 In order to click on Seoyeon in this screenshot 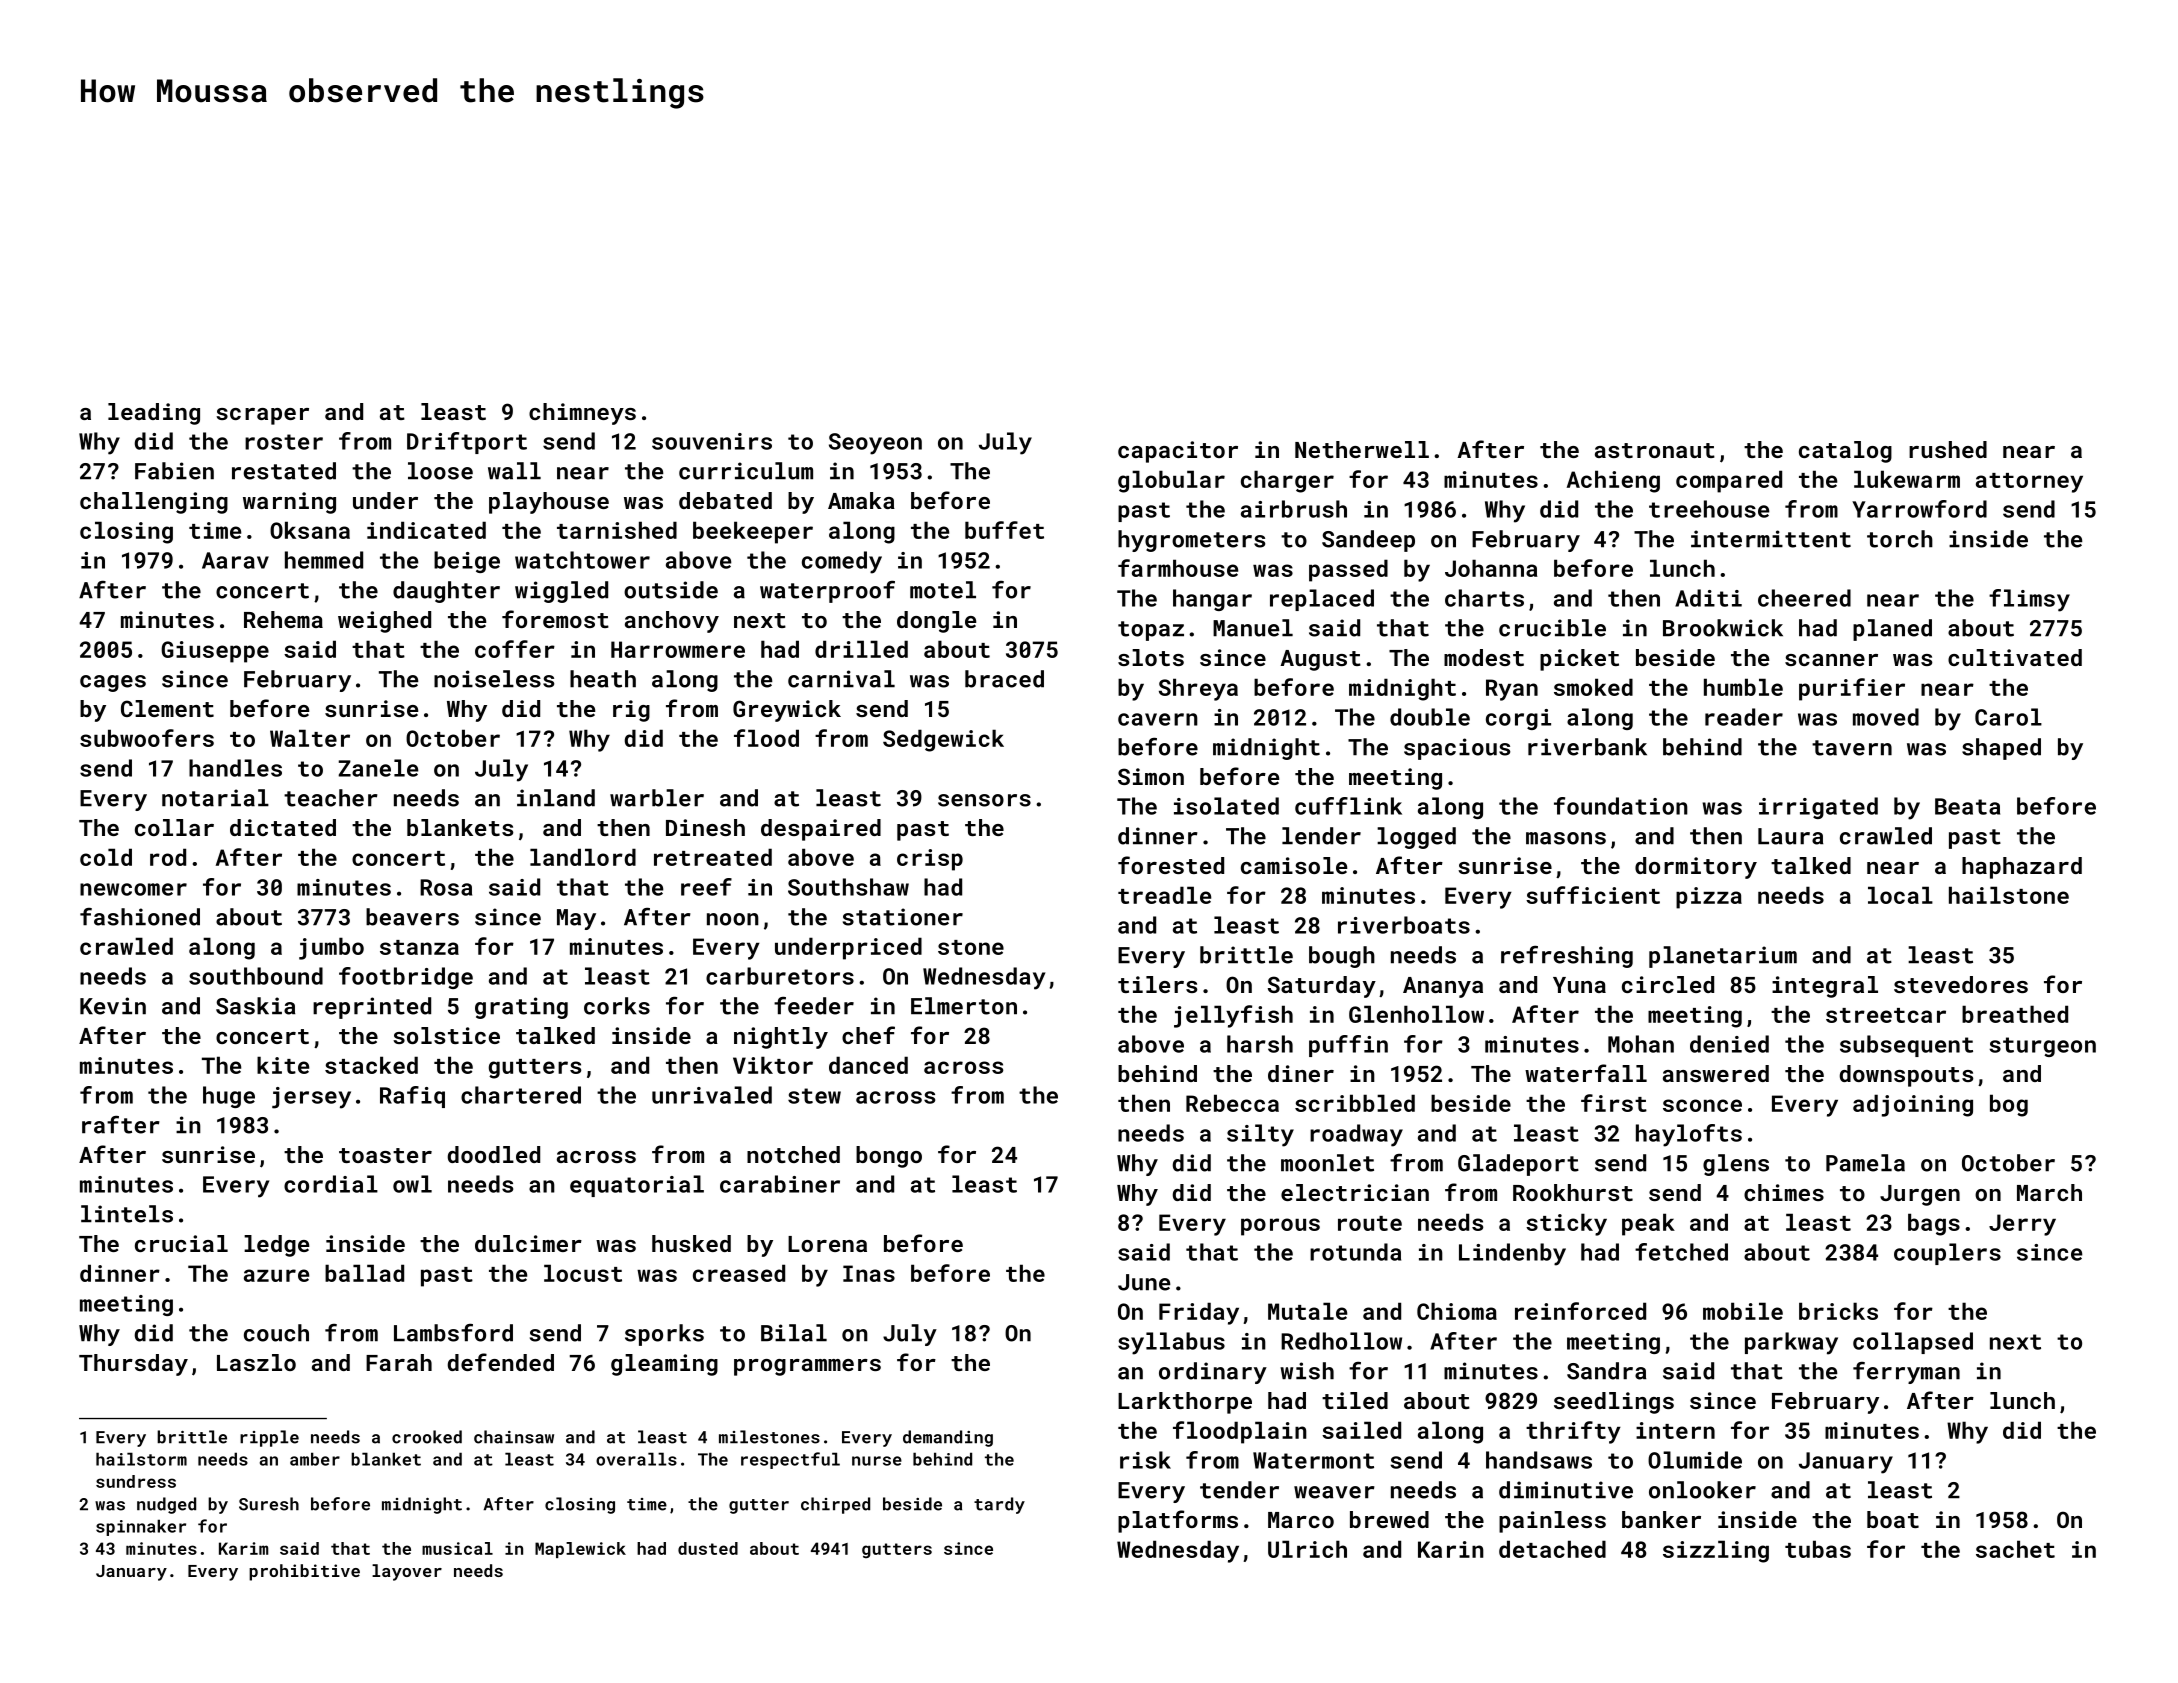, I will do `click(875, 444)`.
